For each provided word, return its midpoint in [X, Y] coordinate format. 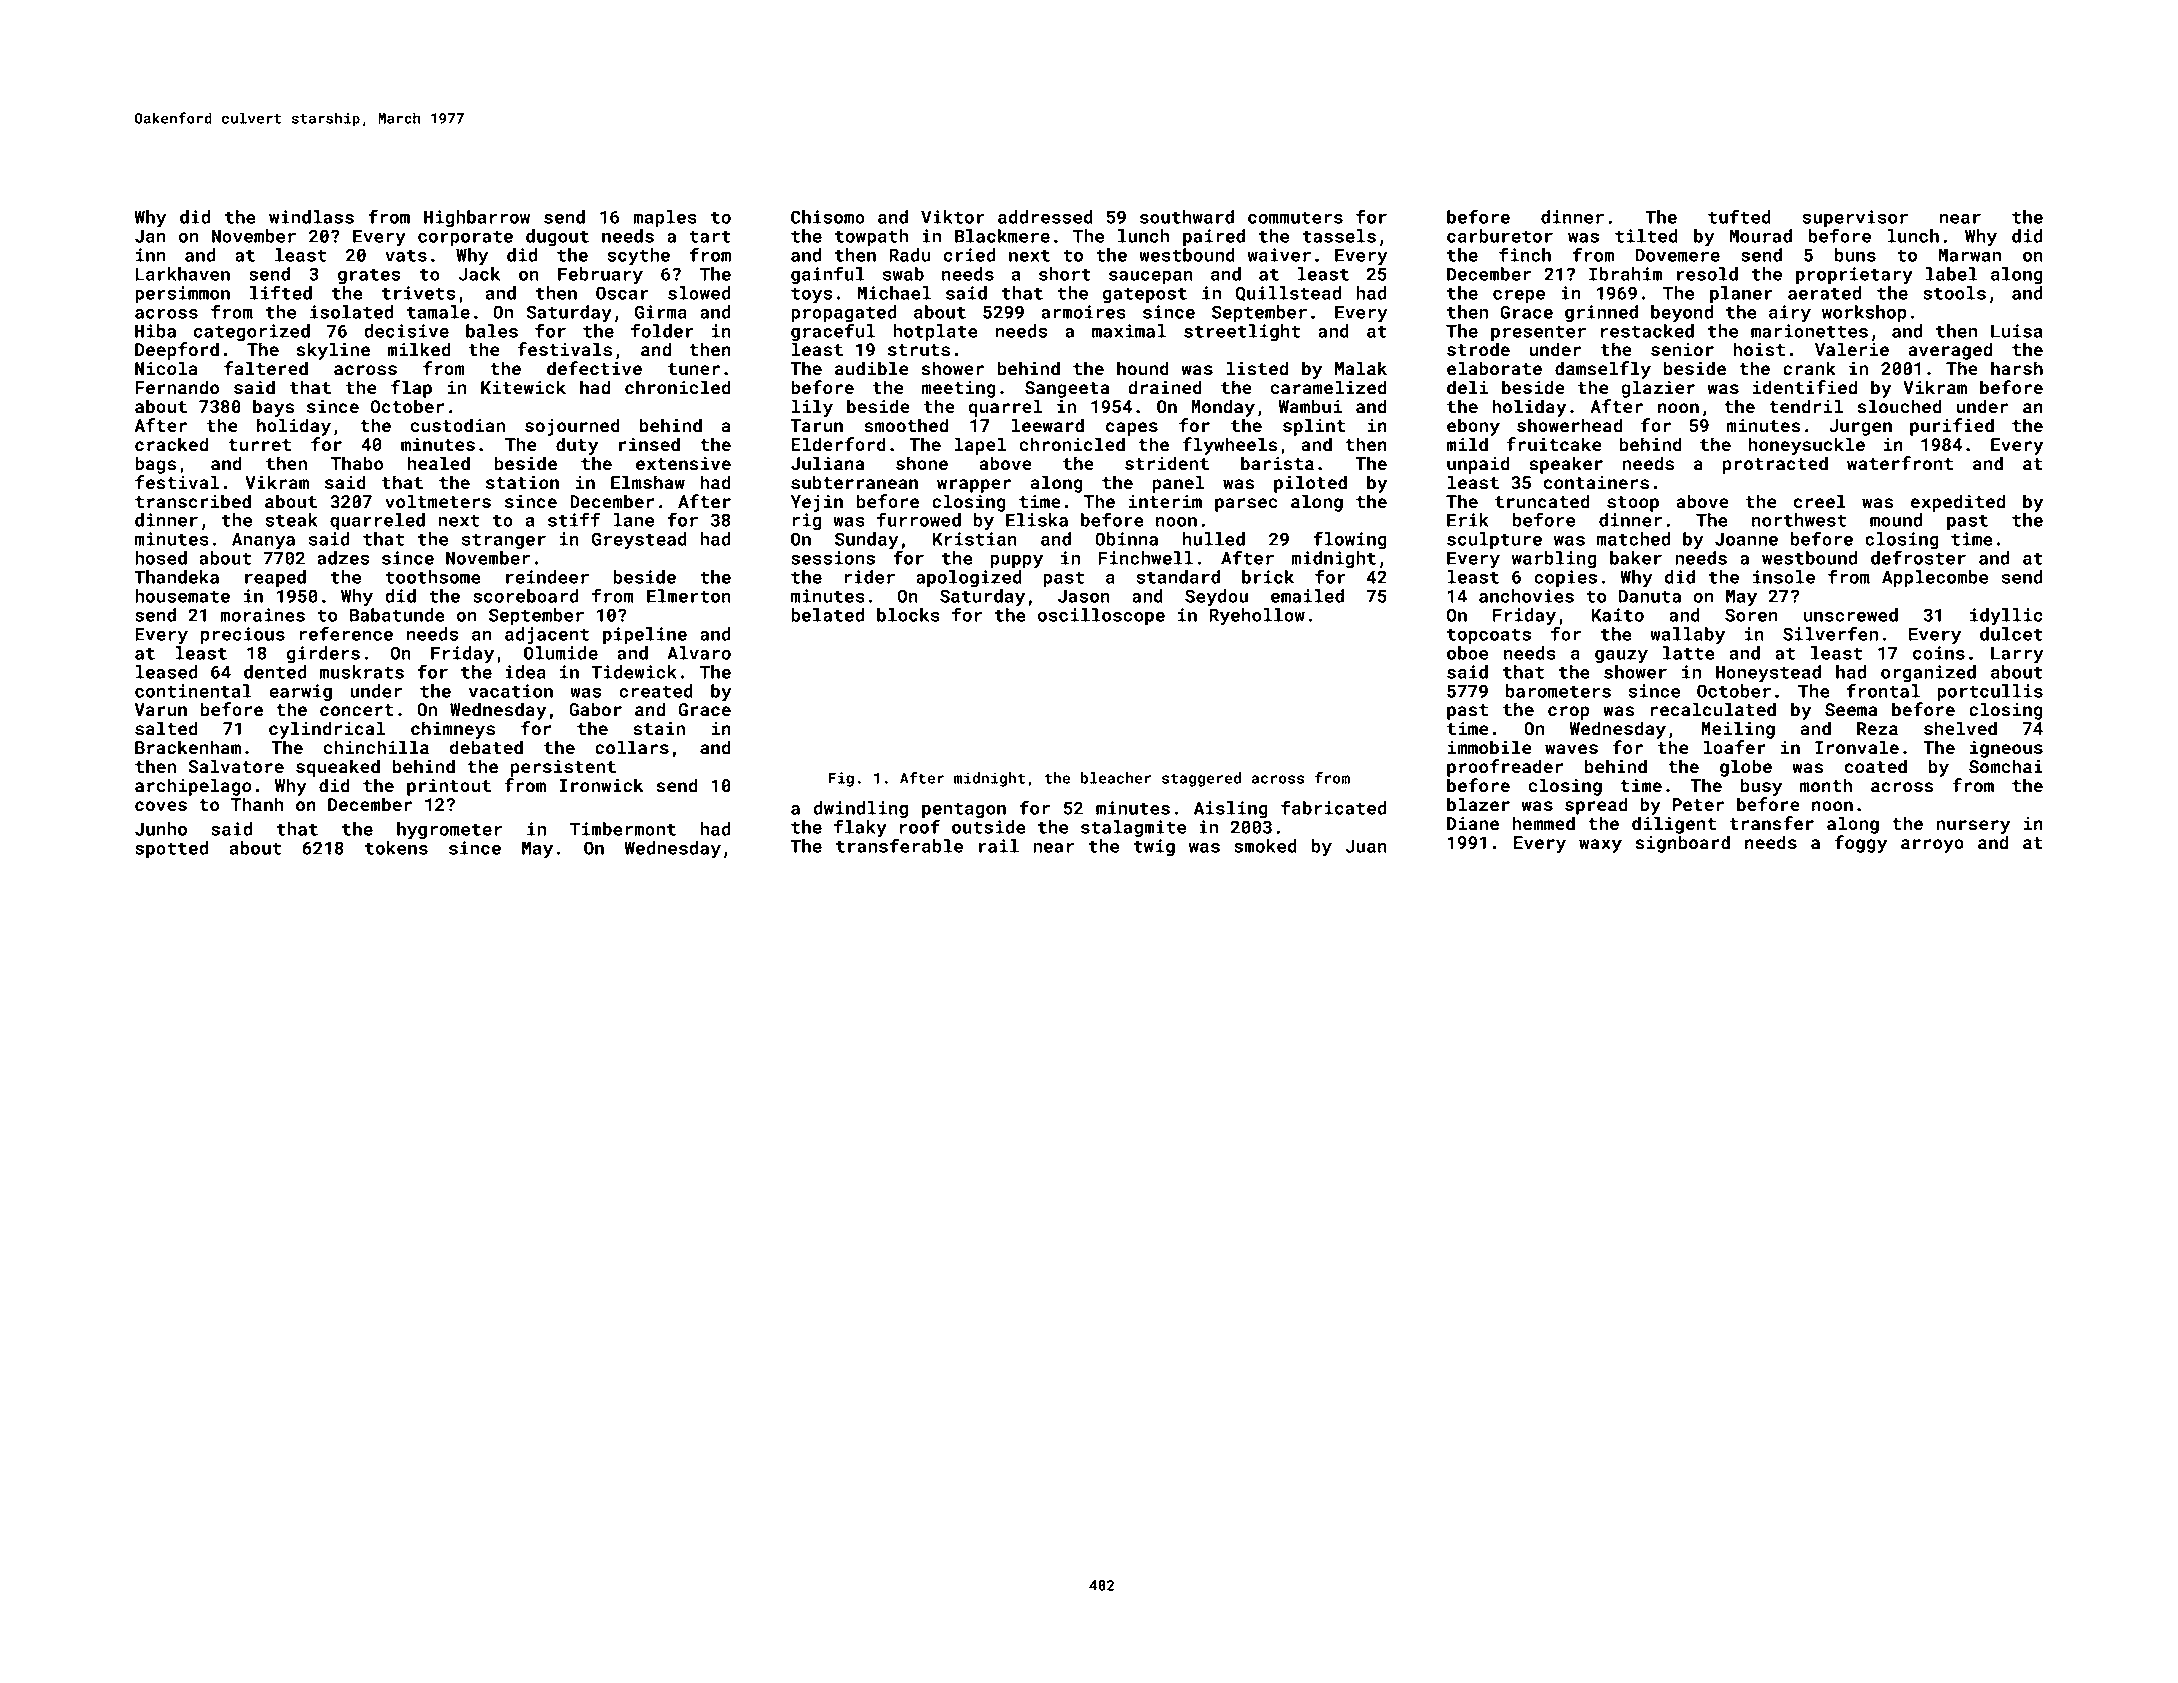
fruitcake [1553, 444]
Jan [150, 236]
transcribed [193, 501]
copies [1565, 578]
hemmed [1543, 823]
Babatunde [397, 615]
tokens [396, 848]
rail [999, 846]
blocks [908, 615]
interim [1165, 501]
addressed [1045, 217]
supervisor [1855, 218]
